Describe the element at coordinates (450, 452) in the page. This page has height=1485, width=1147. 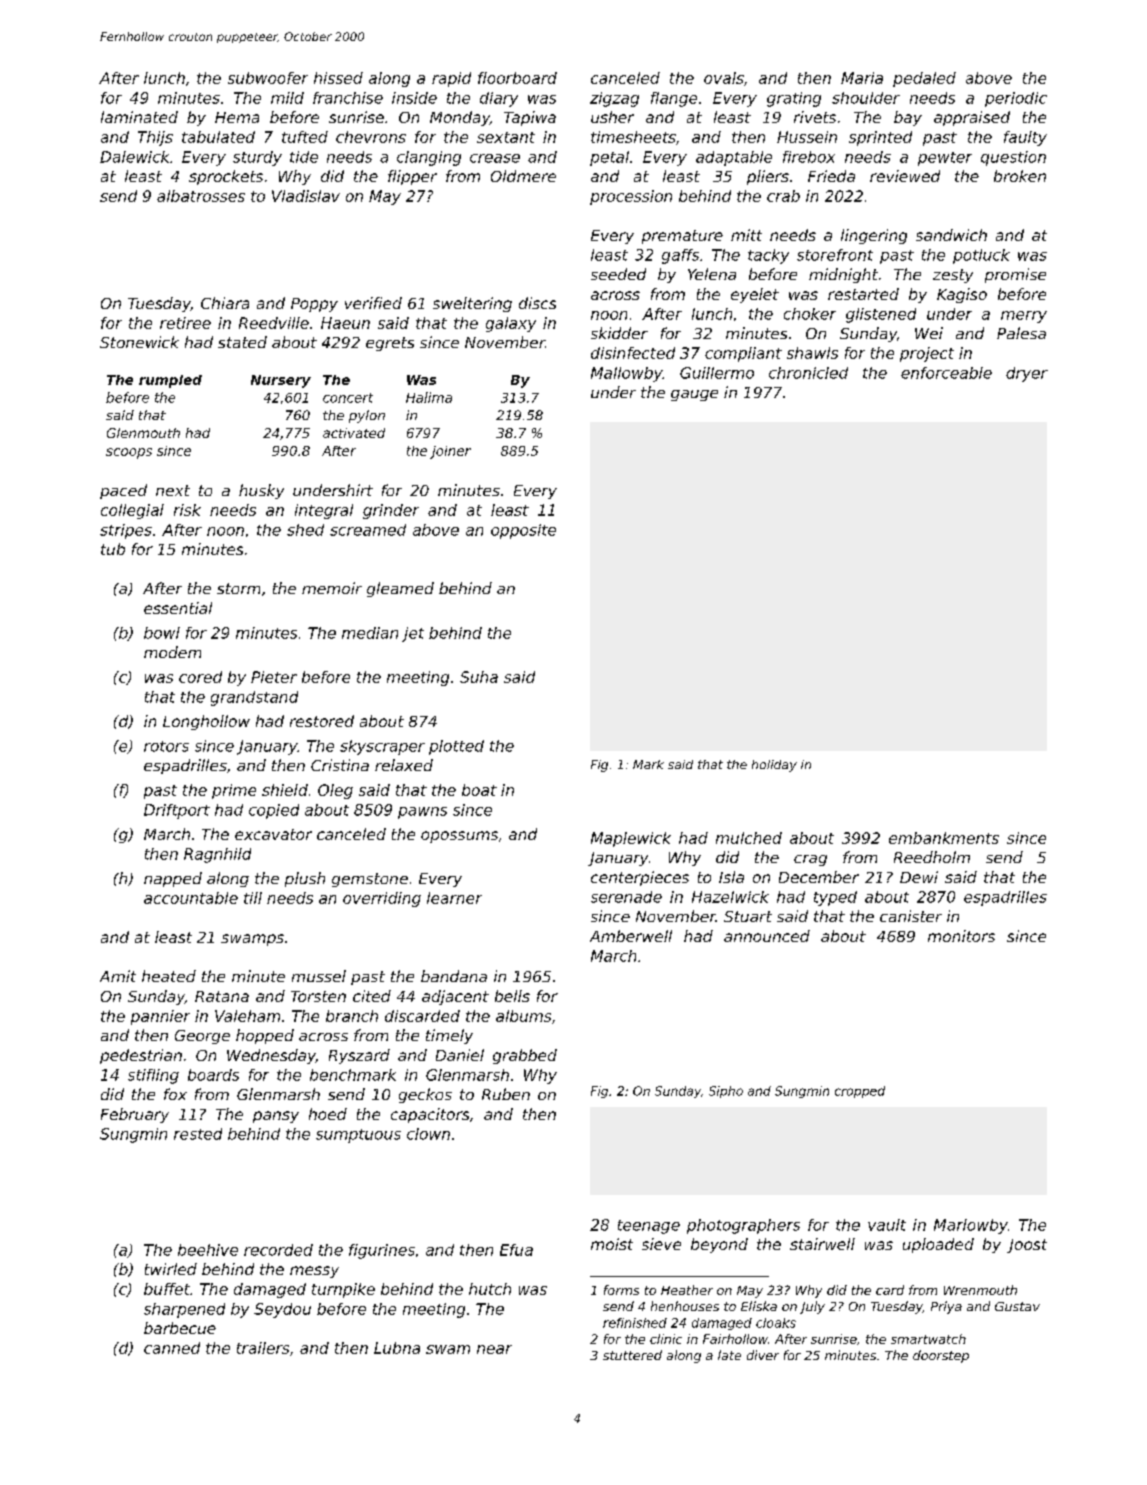
I see `joiner` at that location.
